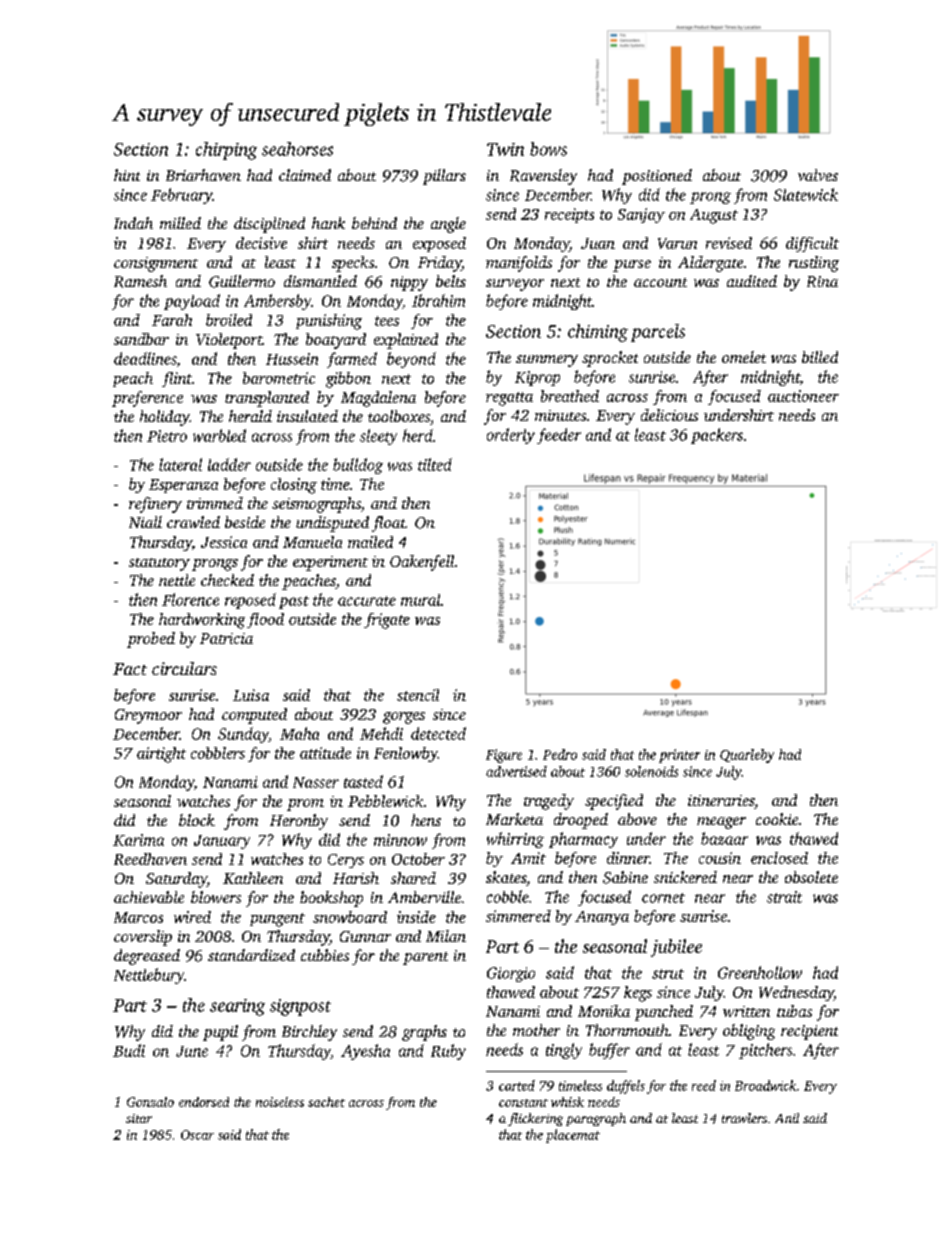 The width and height of the document is (952, 1233). Describe the element at coordinates (177, 379) in the document. I see `flint` at that location.
